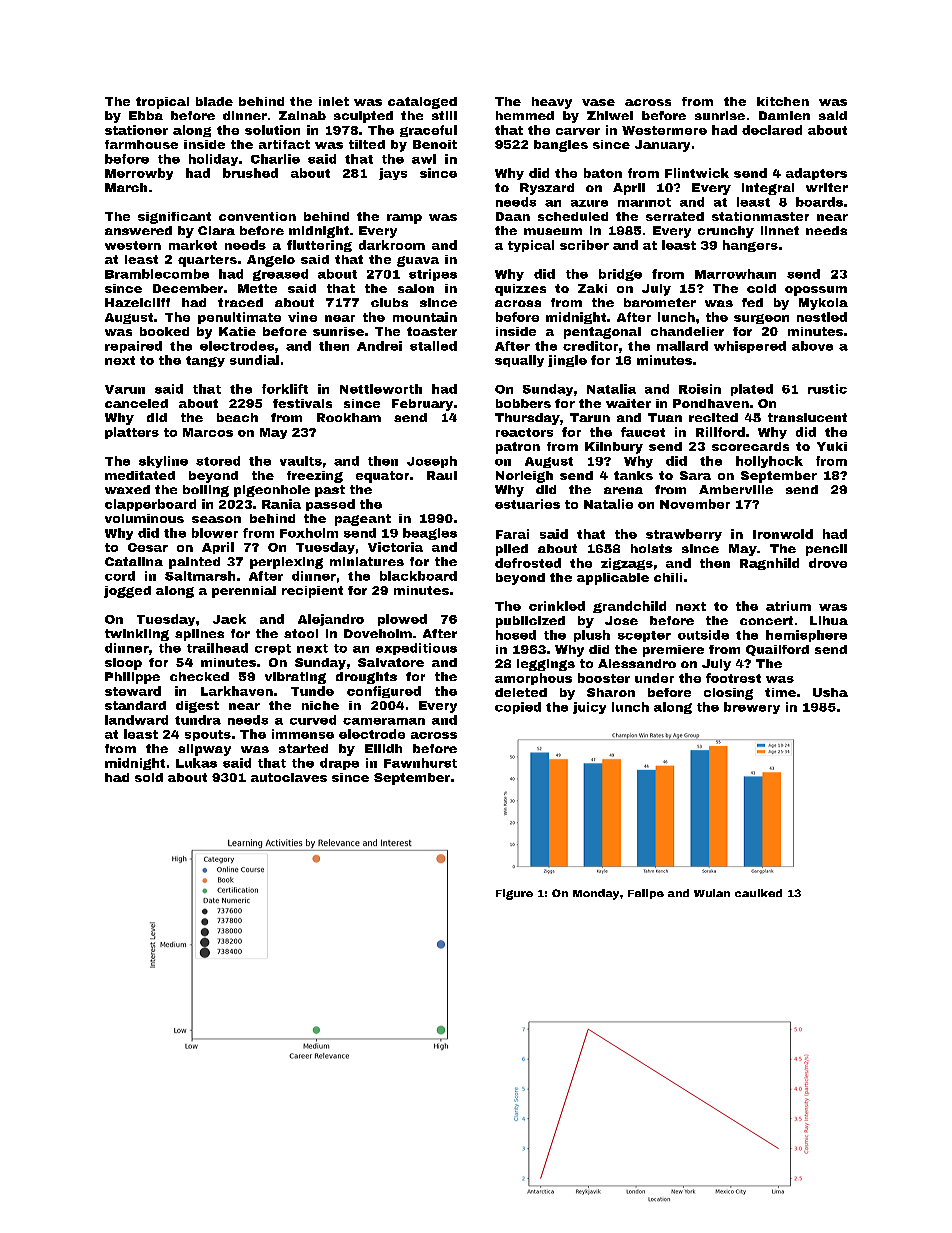  Describe the element at coordinates (516, 635) in the screenshot. I see `hosed` at that location.
